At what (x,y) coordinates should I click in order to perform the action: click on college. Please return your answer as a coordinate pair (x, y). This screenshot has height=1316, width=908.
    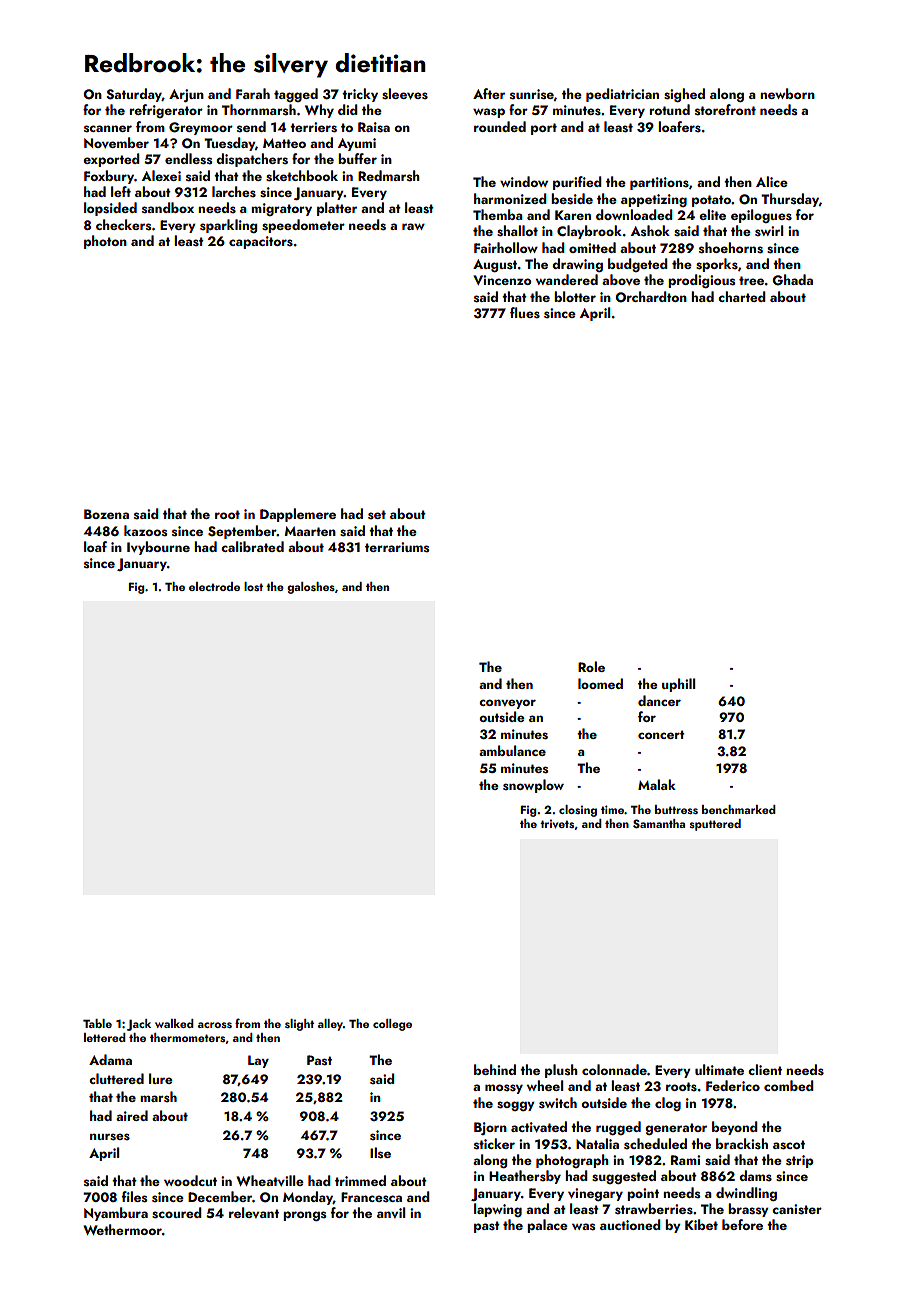
    Looking at the image, I should click on (392, 1025).
